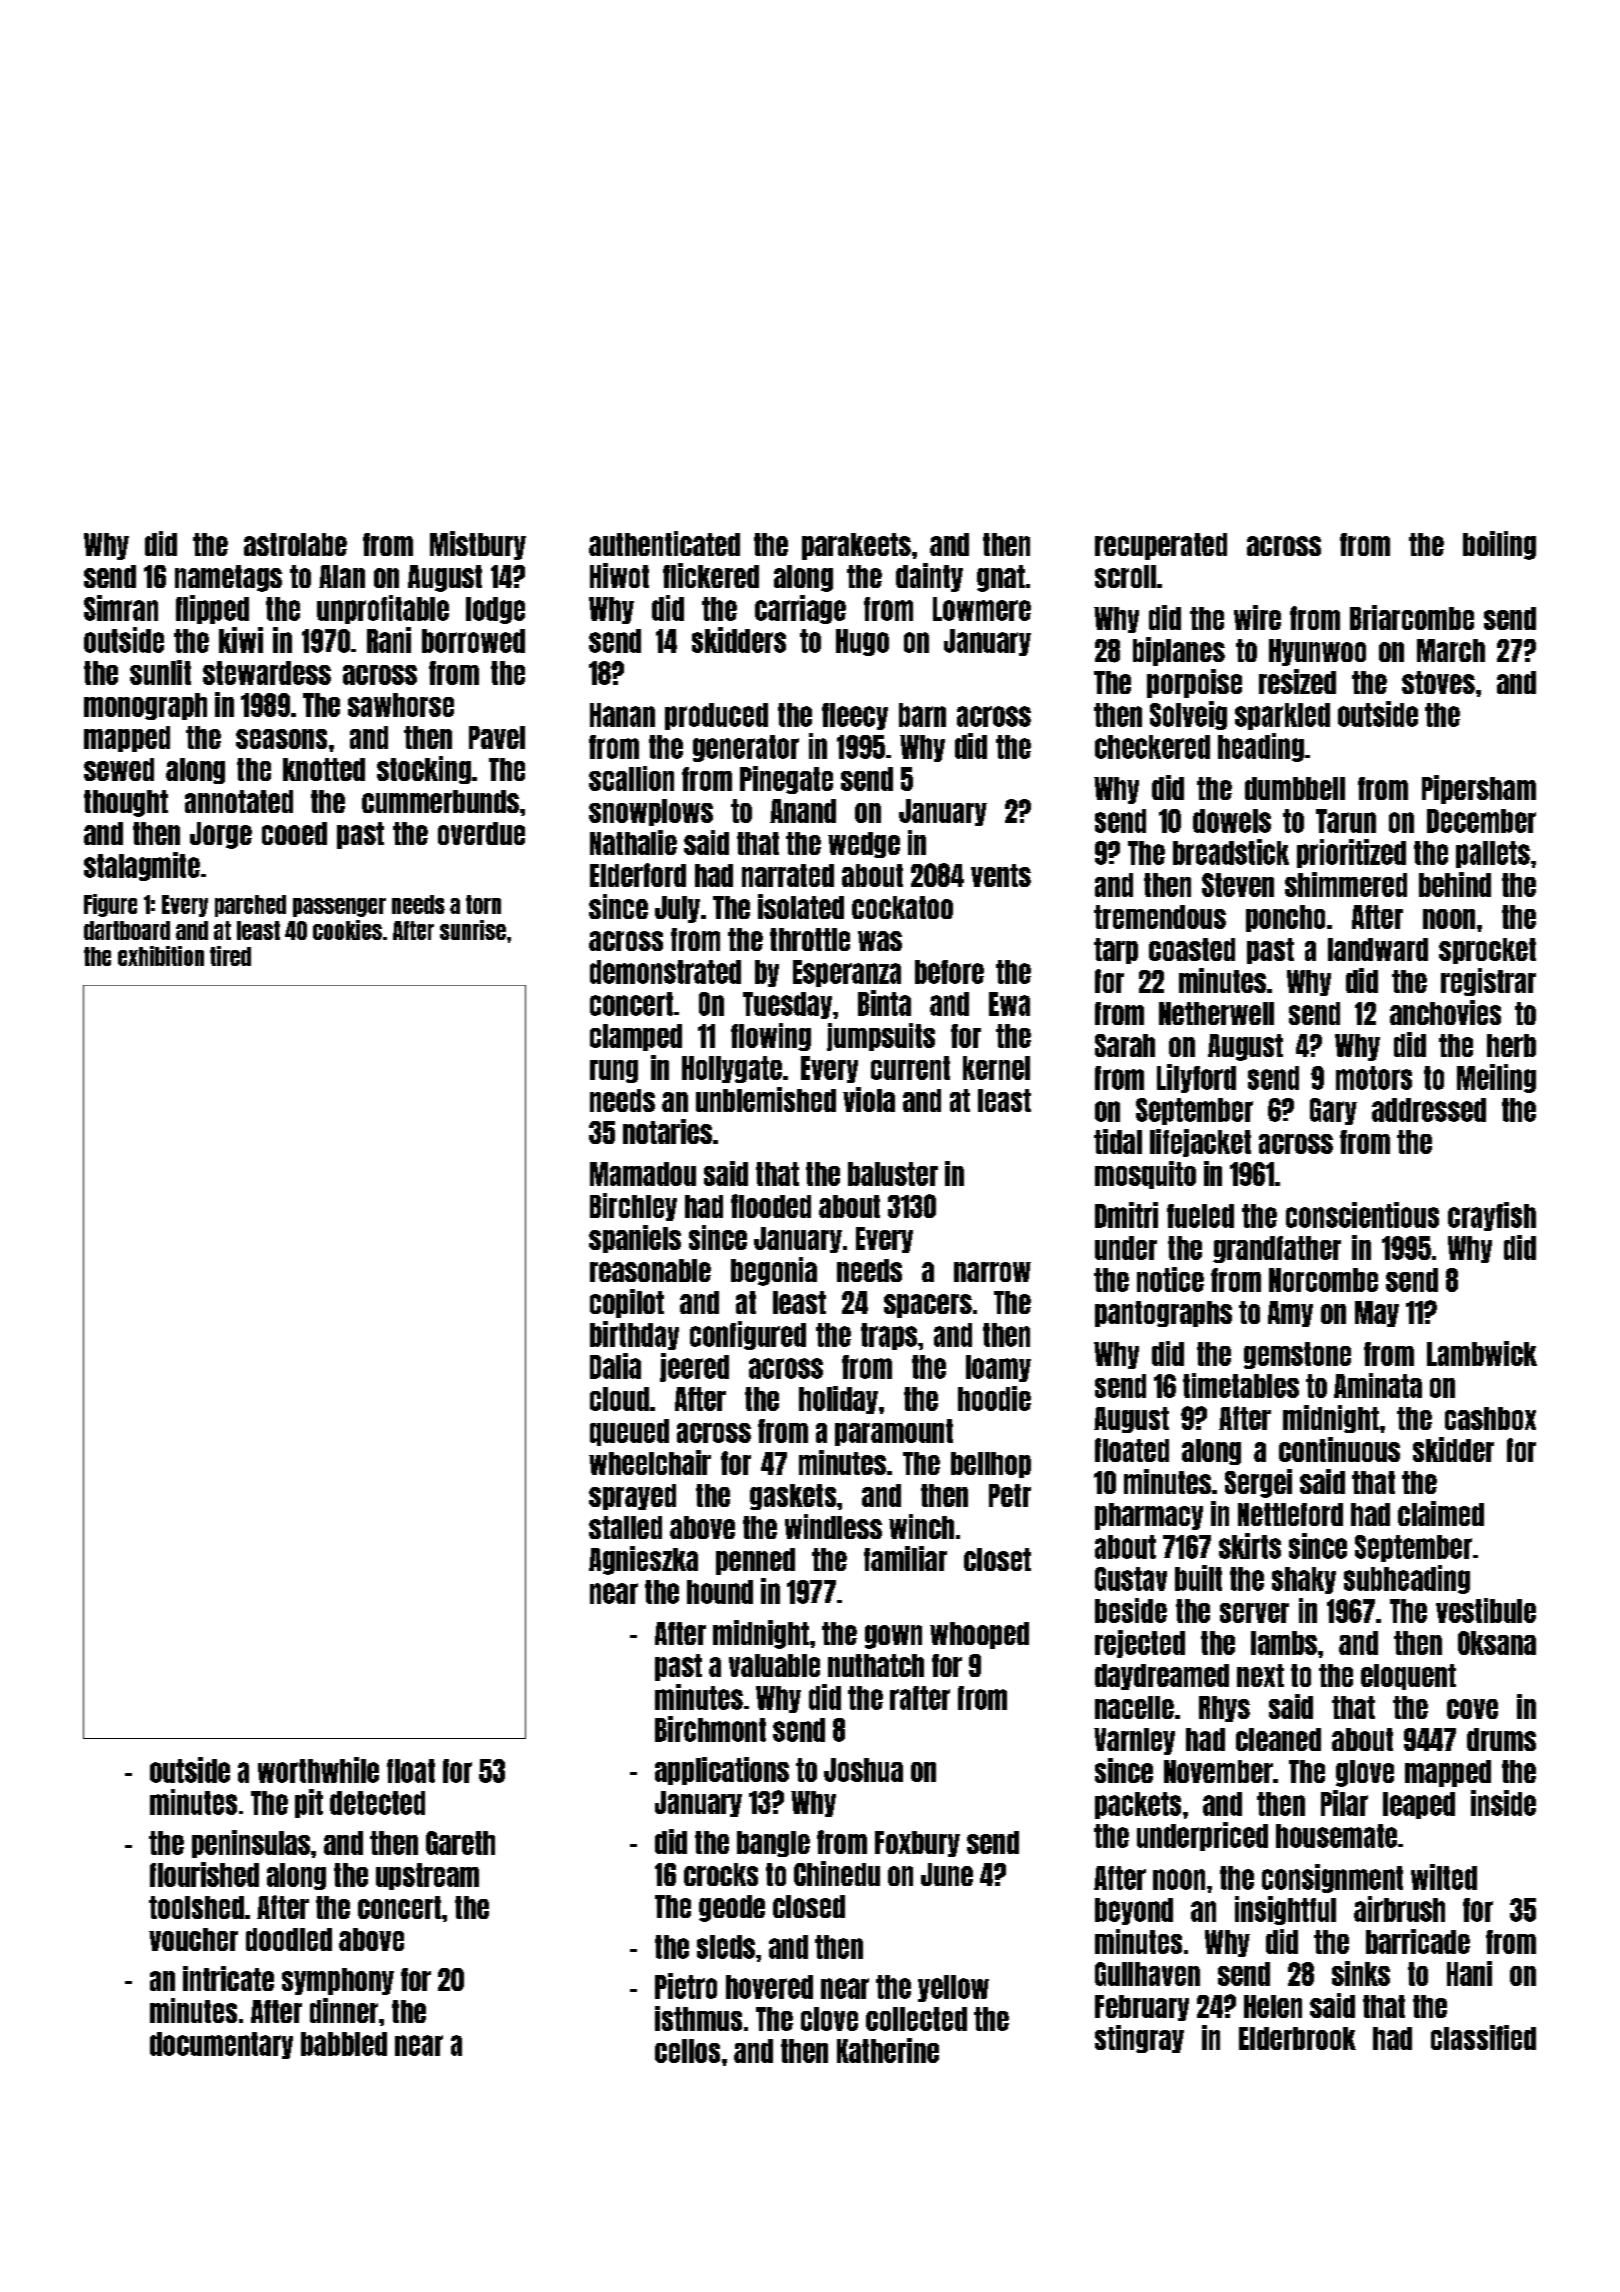 The height and width of the document is (2292, 1620). What do you see at coordinates (1290, 1514) in the document?
I see `Nettleford` at bounding box center [1290, 1514].
